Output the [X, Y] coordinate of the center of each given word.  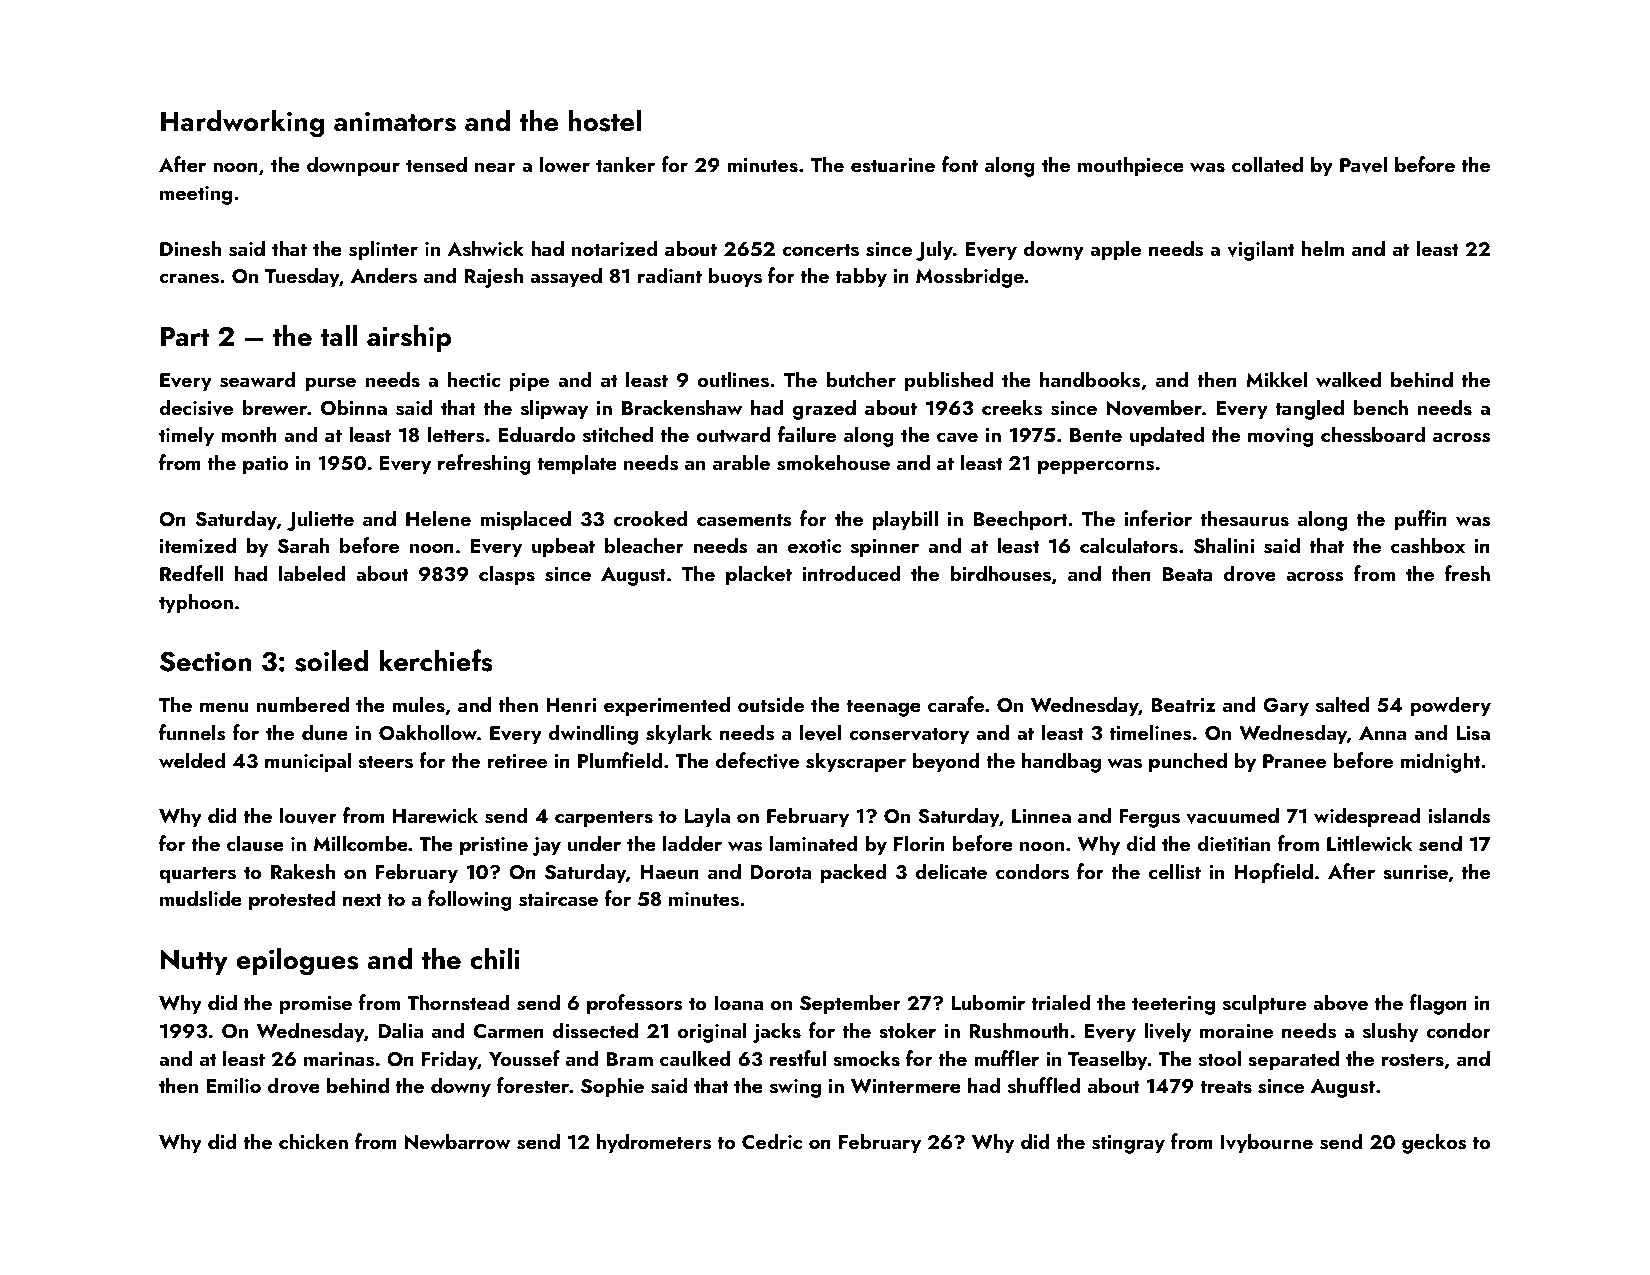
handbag [1061, 762]
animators [395, 121]
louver [308, 815]
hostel [605, 121]
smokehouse [833, 462]
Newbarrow [458, 1141]
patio [265, 465]
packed [853, 873]
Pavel [1363, 164]
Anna [1382, 732]
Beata [1188, 574]
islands [1460, 815]
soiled [332, 661]
